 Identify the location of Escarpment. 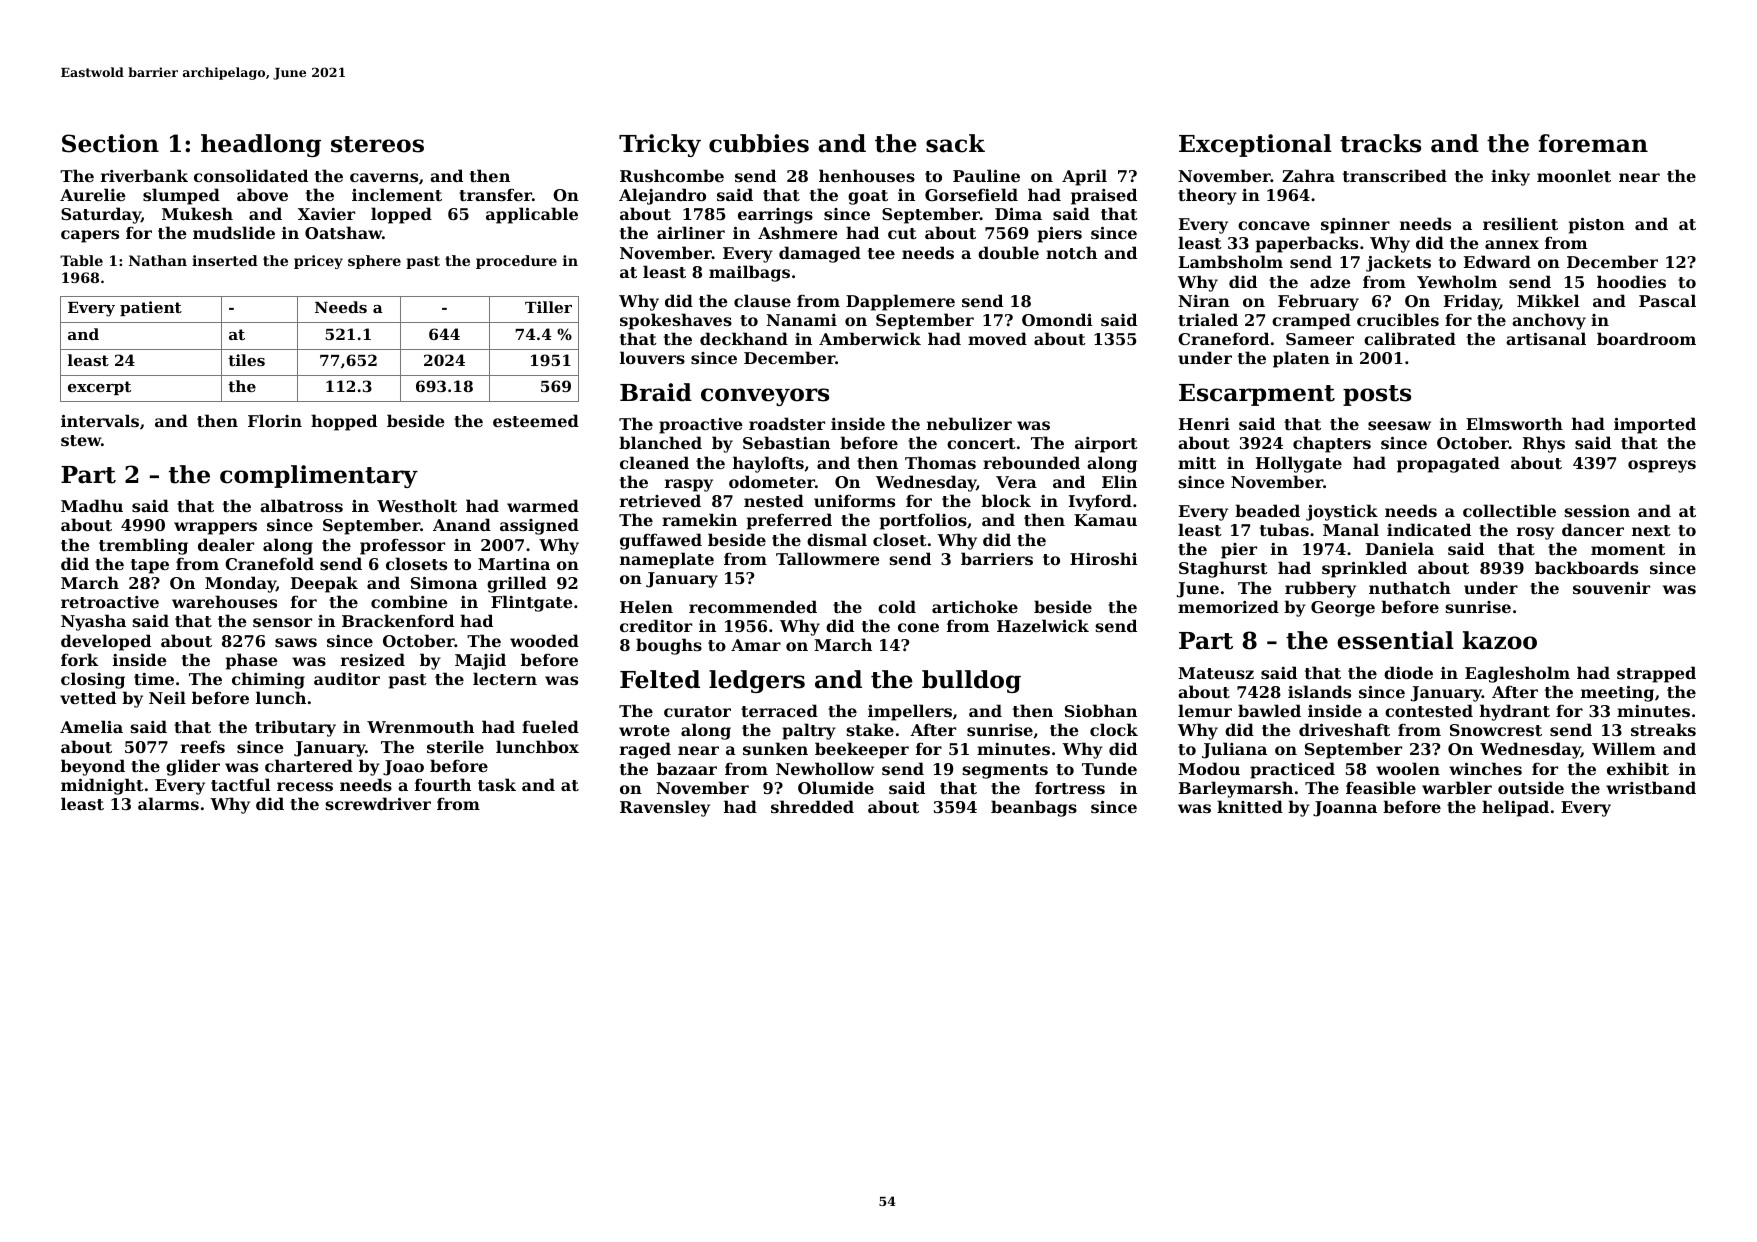
(1257, 395).
